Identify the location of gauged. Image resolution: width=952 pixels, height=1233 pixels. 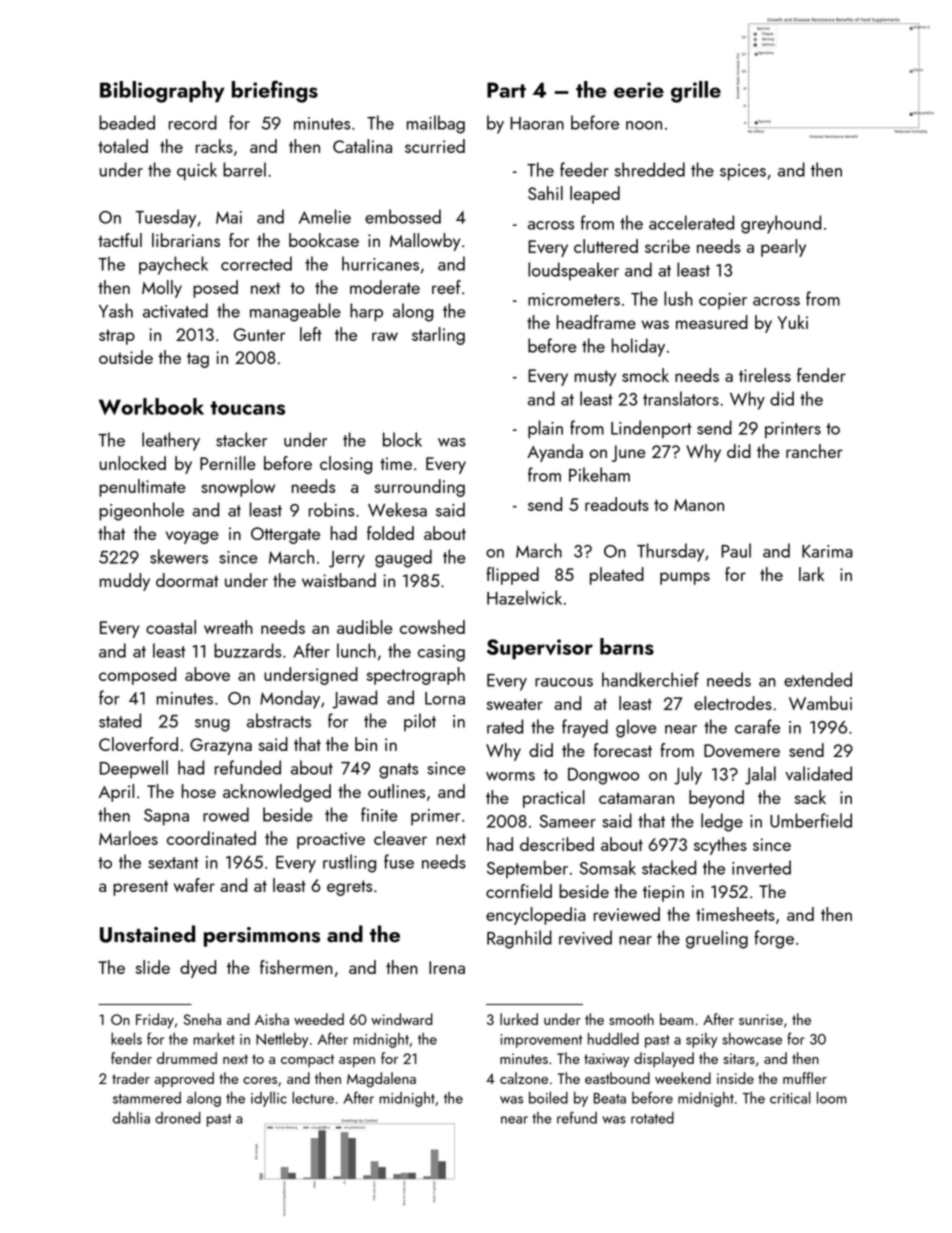
(403, 558).
